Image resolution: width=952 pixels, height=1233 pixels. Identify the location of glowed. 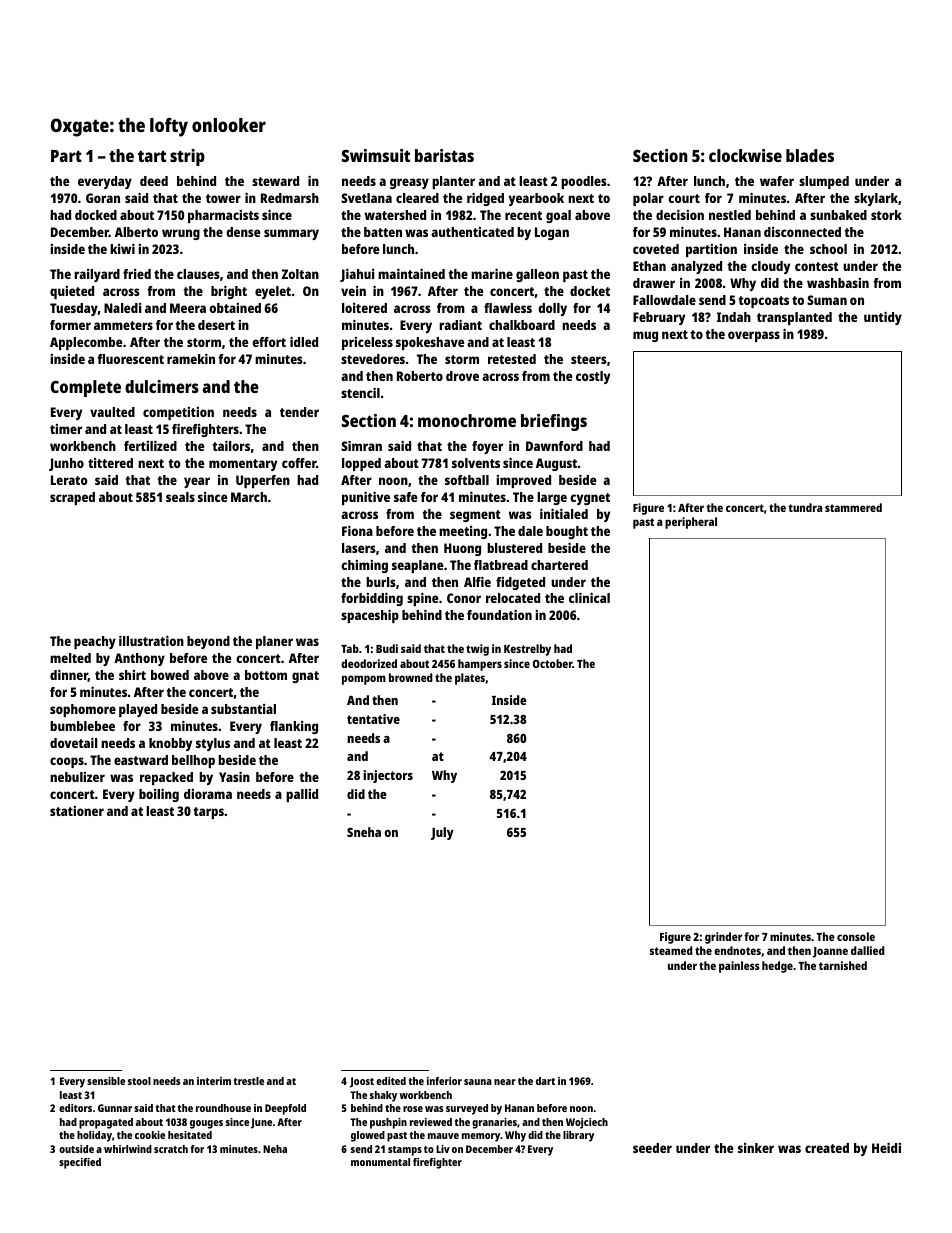
(368, 1136).
